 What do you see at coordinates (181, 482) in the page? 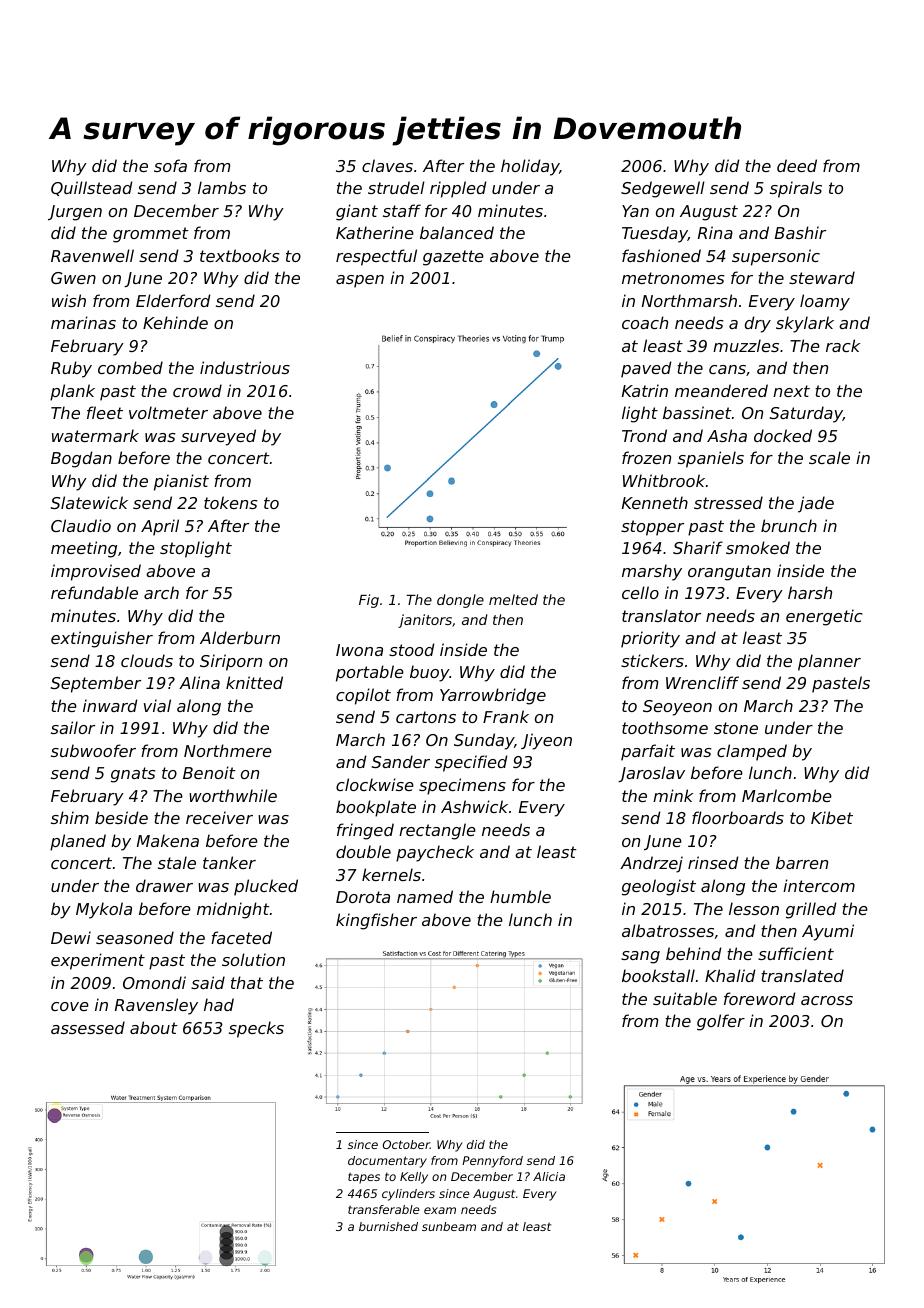
I see `pianist` at bounding box center [181, 482].
